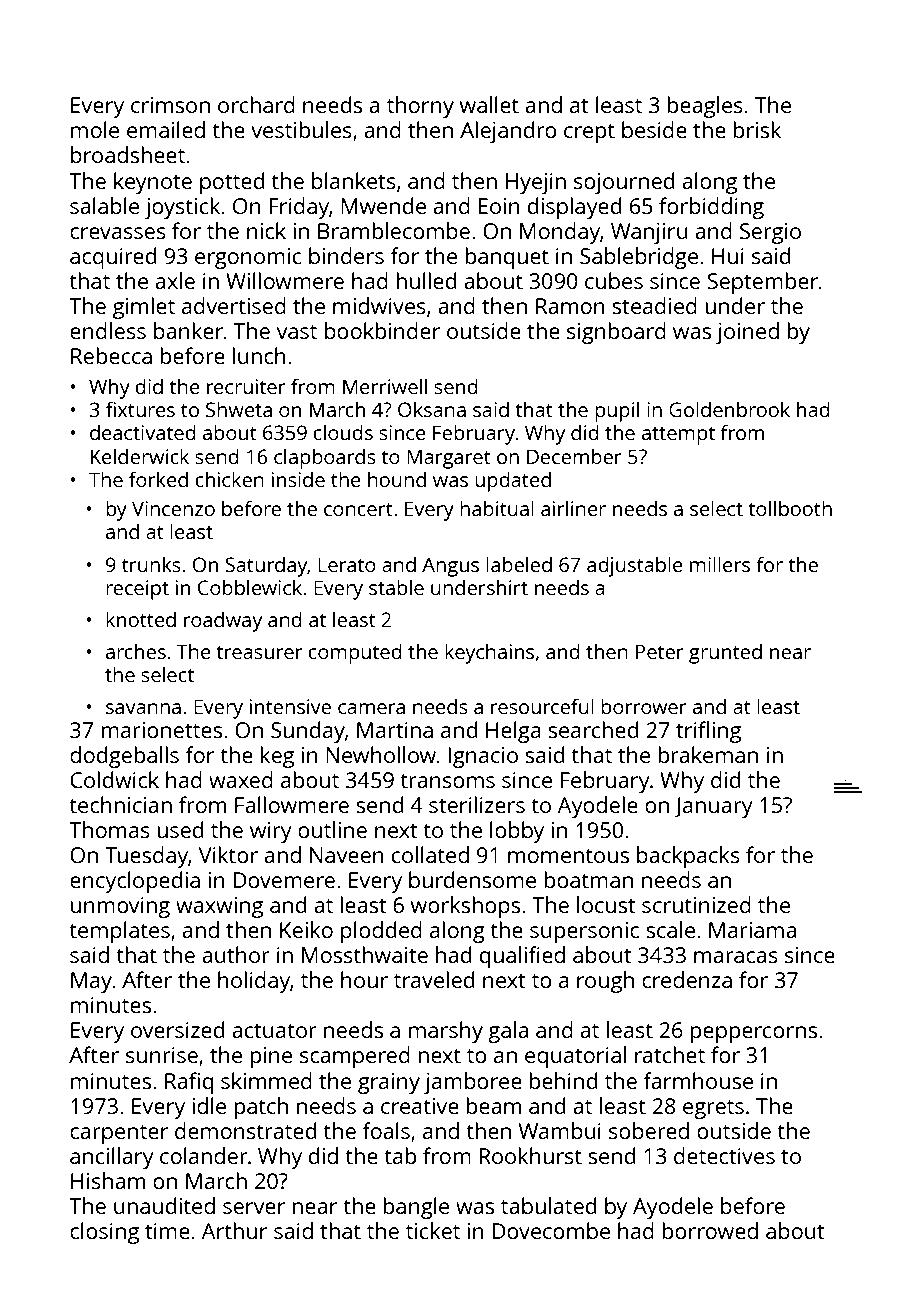 The width and height of the document is (908, 1316). I want to click on ancillary, so click(112, 1158).
